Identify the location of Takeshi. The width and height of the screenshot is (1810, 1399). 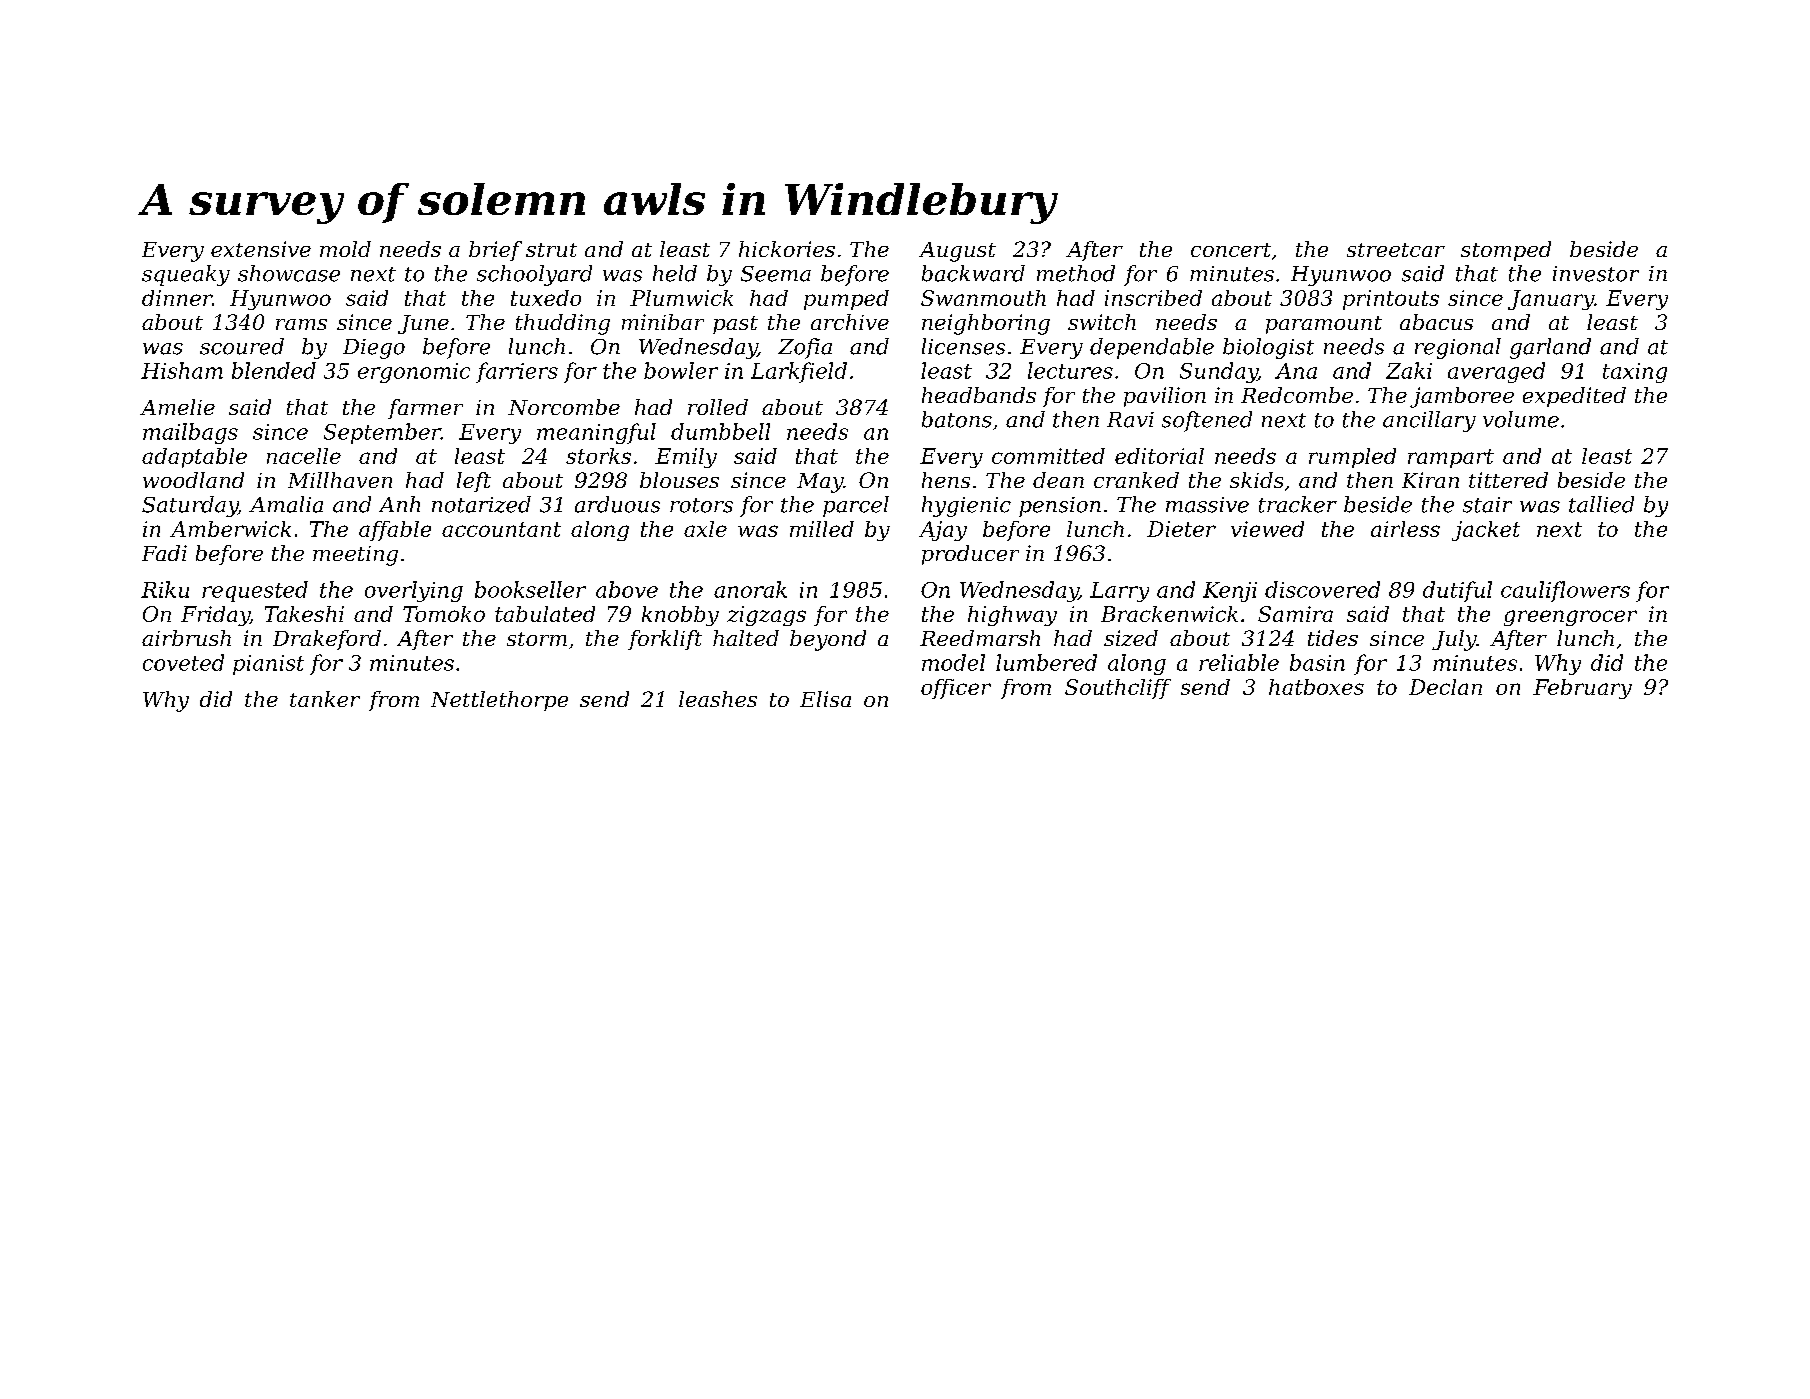
(304, 614).
